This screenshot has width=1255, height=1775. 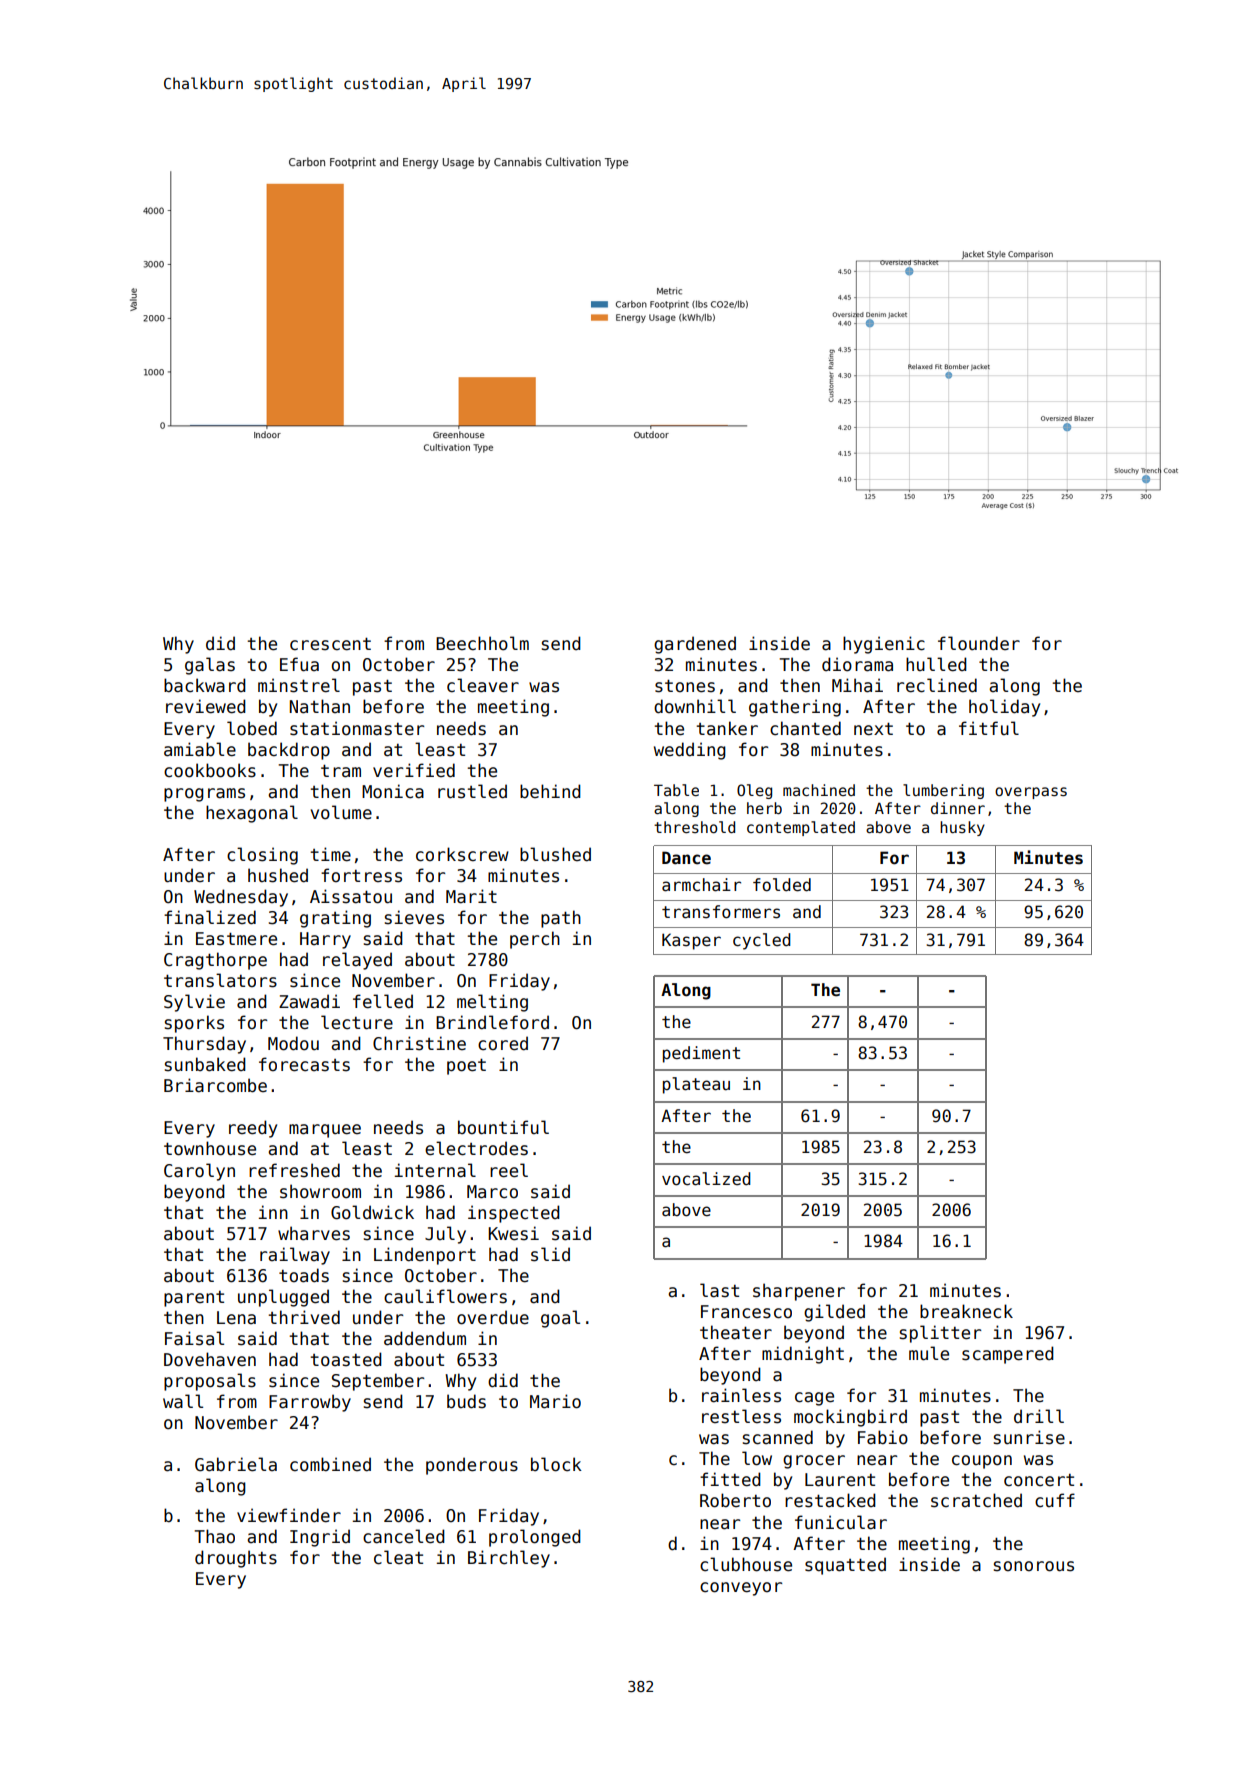 What do you see at coordinates (210, 666) in the screenshot?
I see `galas` at bounding box center [210, 666].
